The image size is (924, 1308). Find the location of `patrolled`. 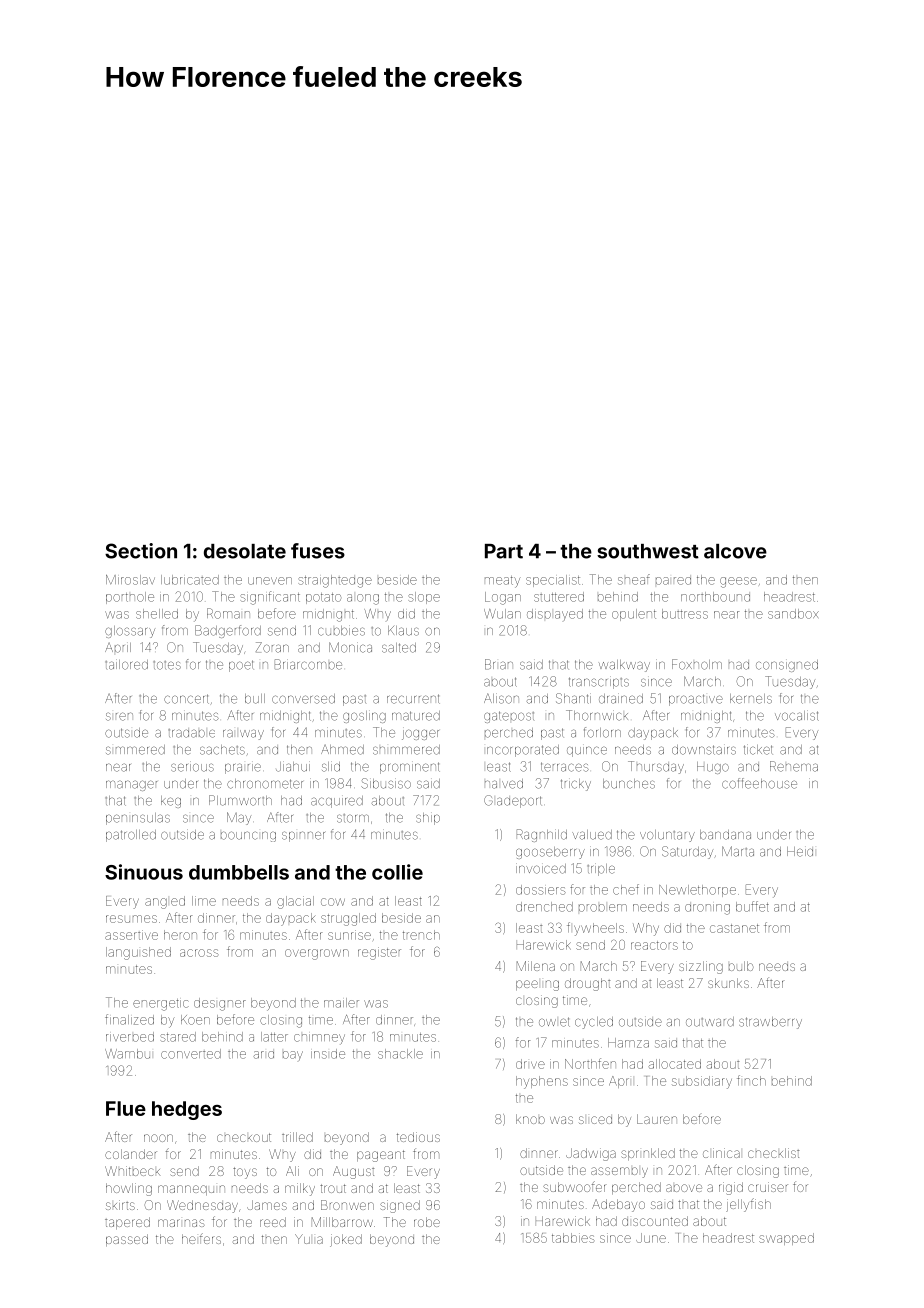

patrolled is located at coordinates (131, 836).
